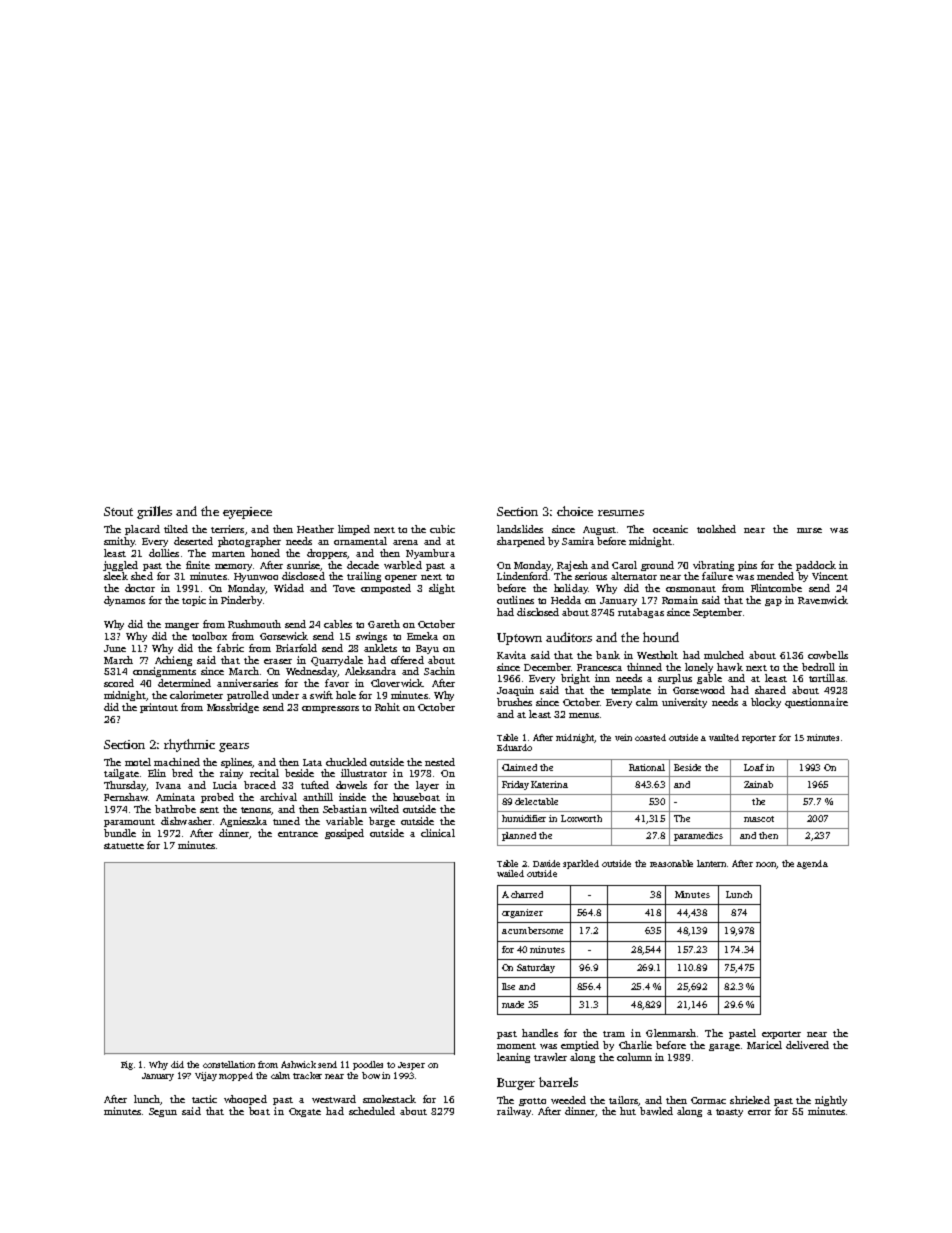 This page has height=1233, width=952. I want to click on Segun, so click(163, 1112).
